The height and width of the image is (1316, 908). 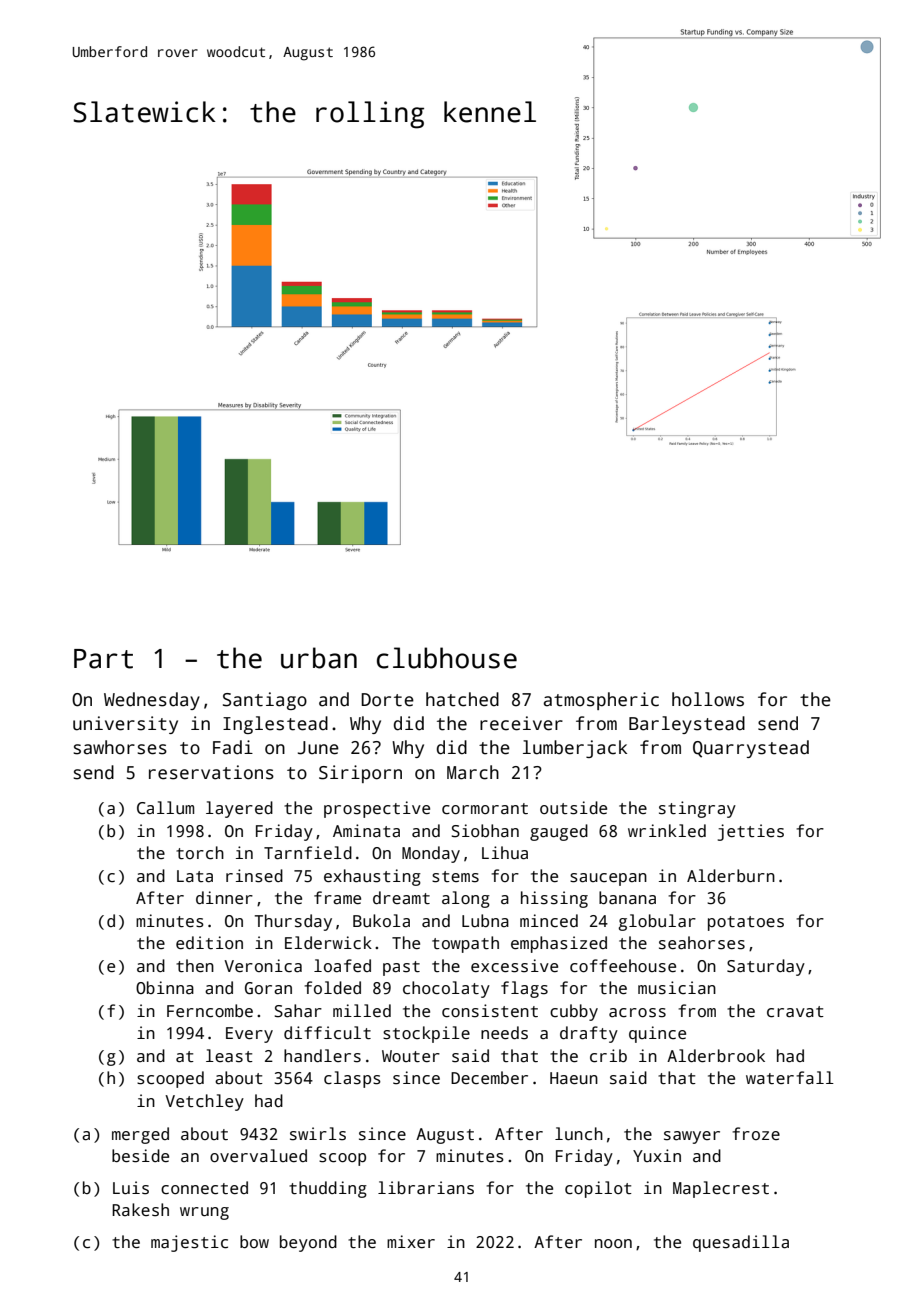 I want to click on reservations, so click(x=211, y=772).
